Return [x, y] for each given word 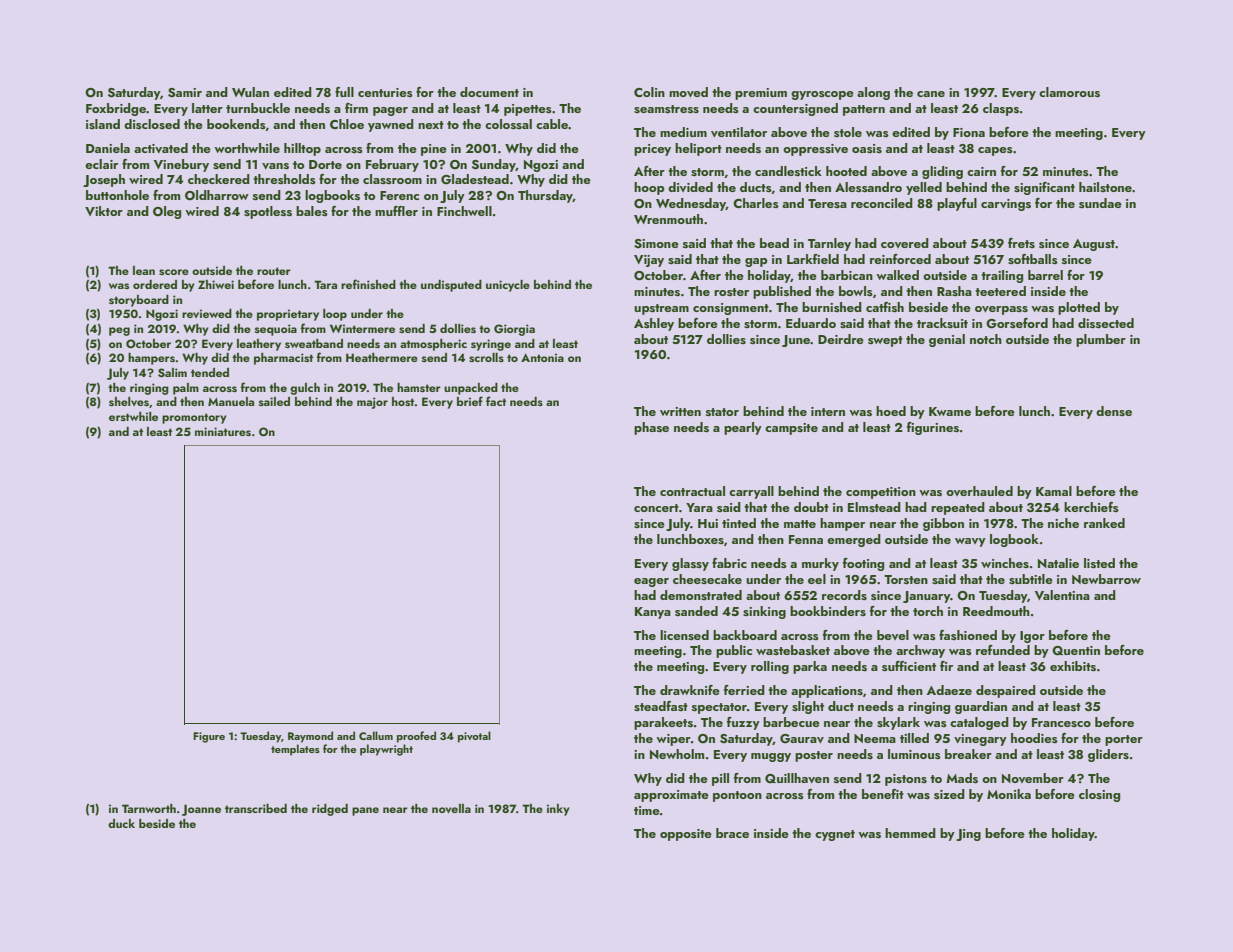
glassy [690, 564]
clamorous [1069, 92]
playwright [386, 750]
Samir [185, 93]
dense [1114, 411]
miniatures [223, 431]
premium [761, 94]
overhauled [979, 491]
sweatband [314, 343]
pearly [743, 428]
